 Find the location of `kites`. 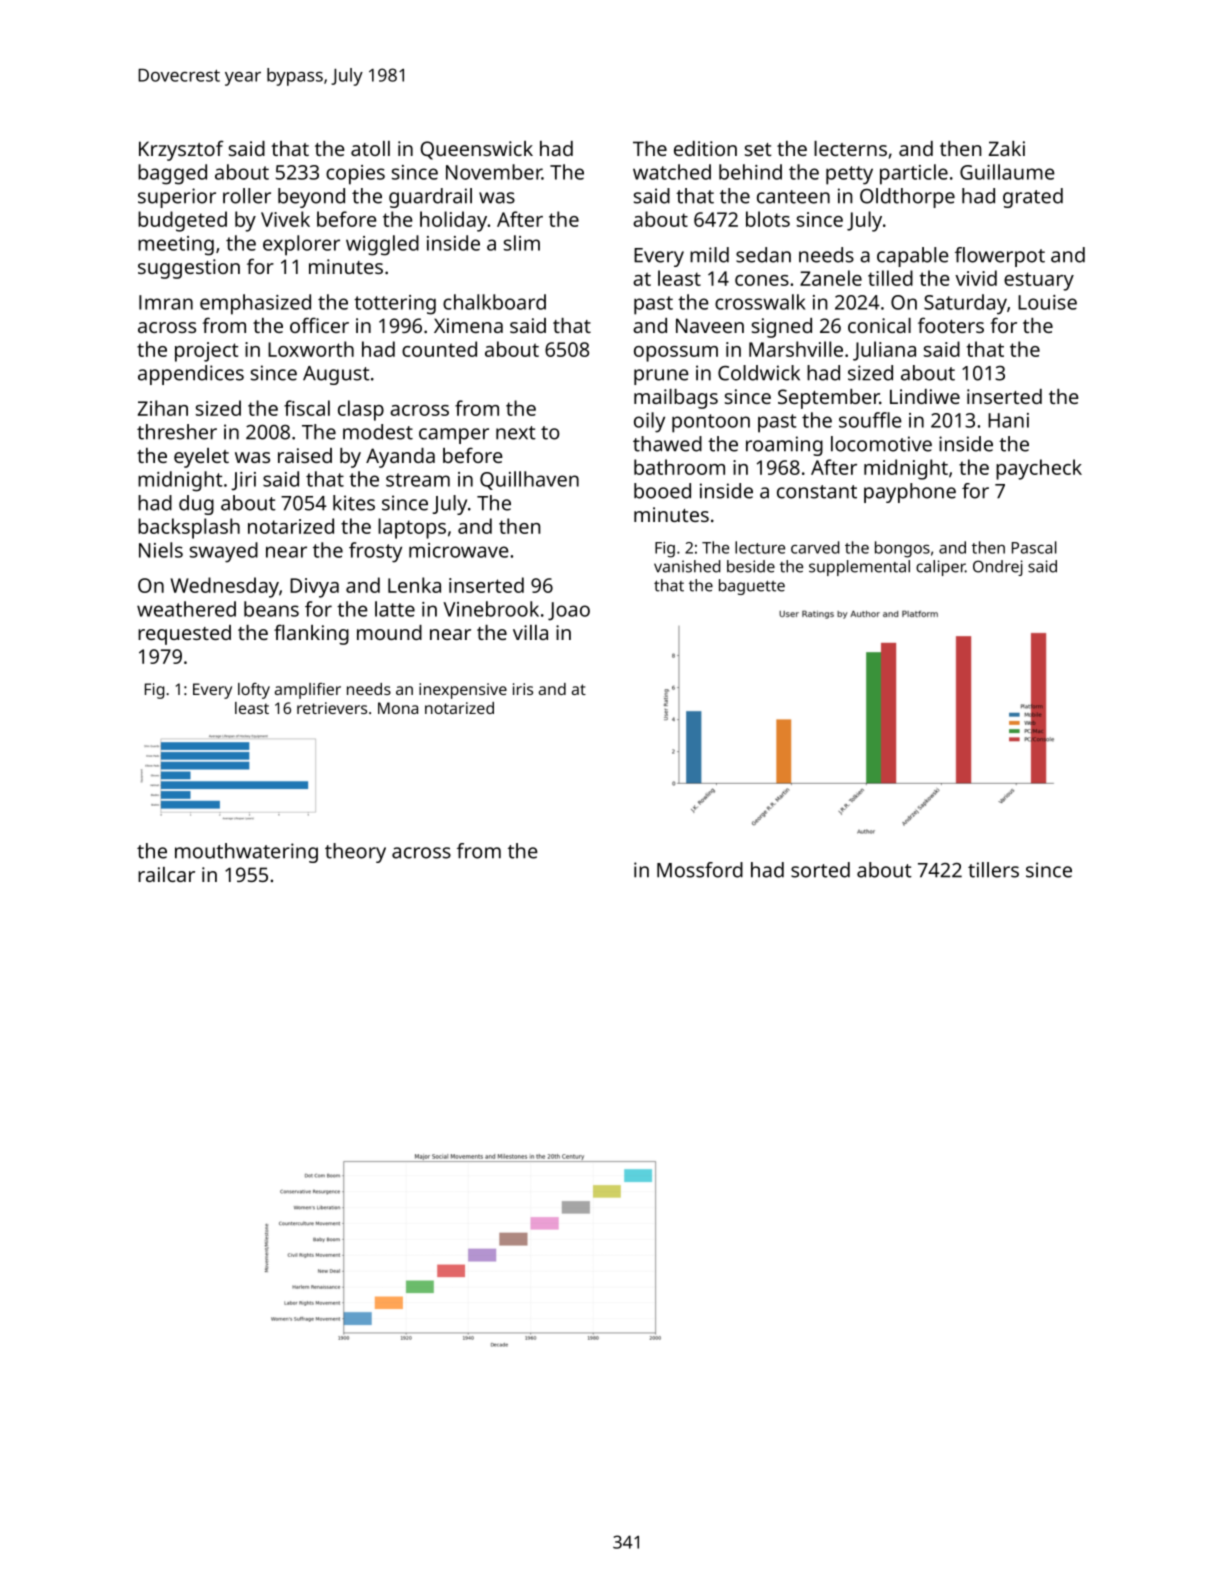

kites is located at coordinates (354, 503).
